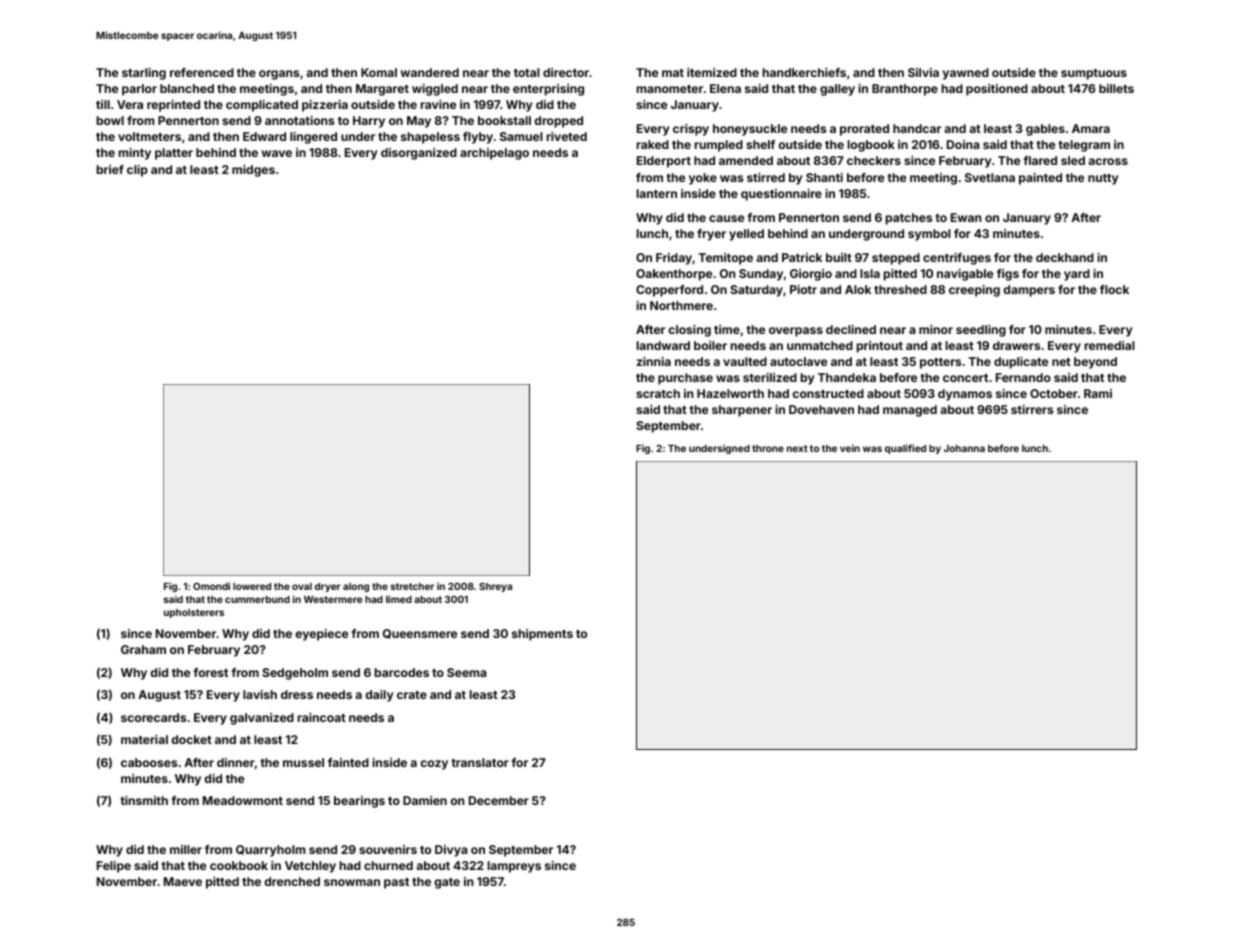 This page has width=1233, height=952. Describe the element at coordinates (495, 587) in the page. I see `Shreya` at that location.
